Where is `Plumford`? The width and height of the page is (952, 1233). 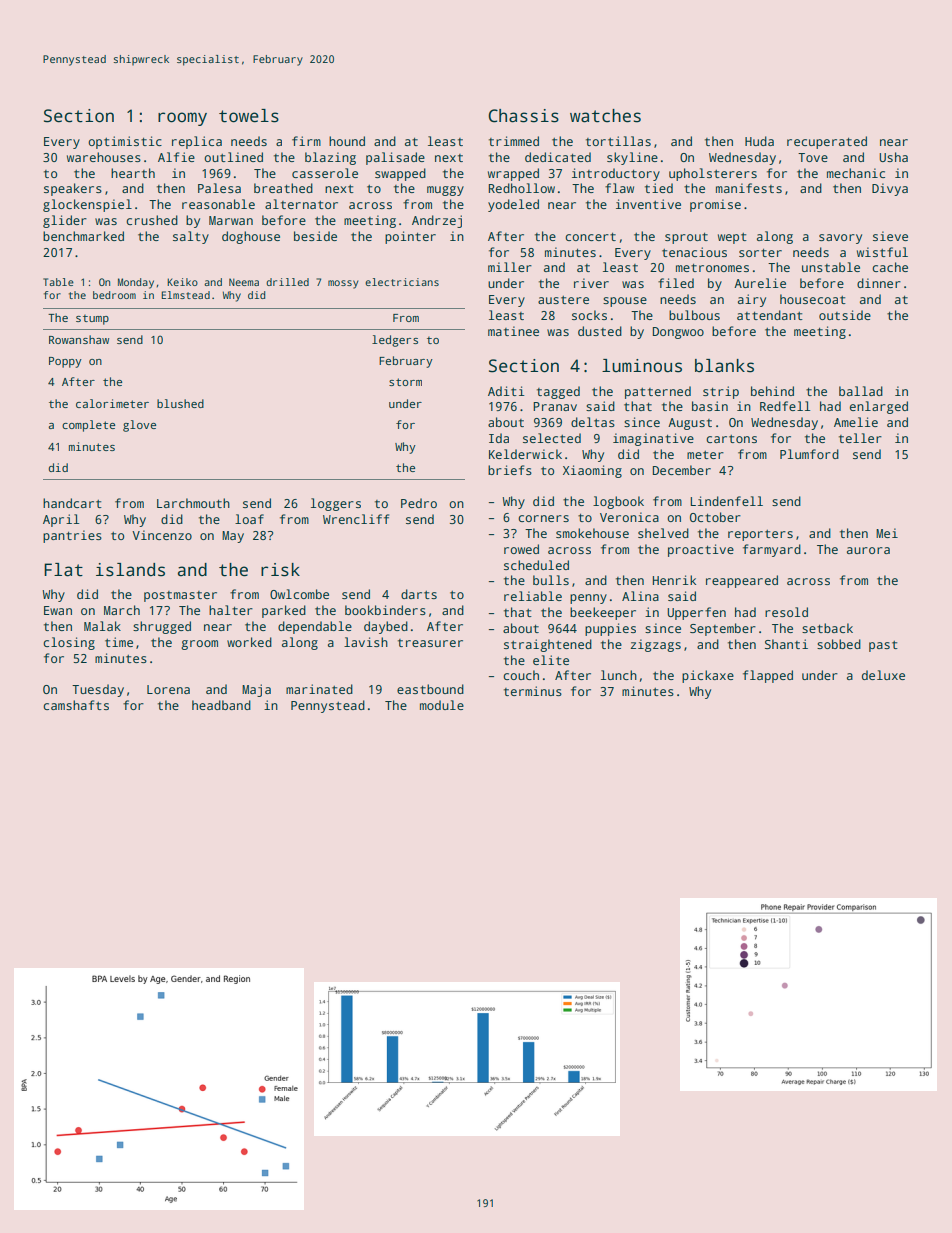 Plumford is located at coordinates (809, 454).
